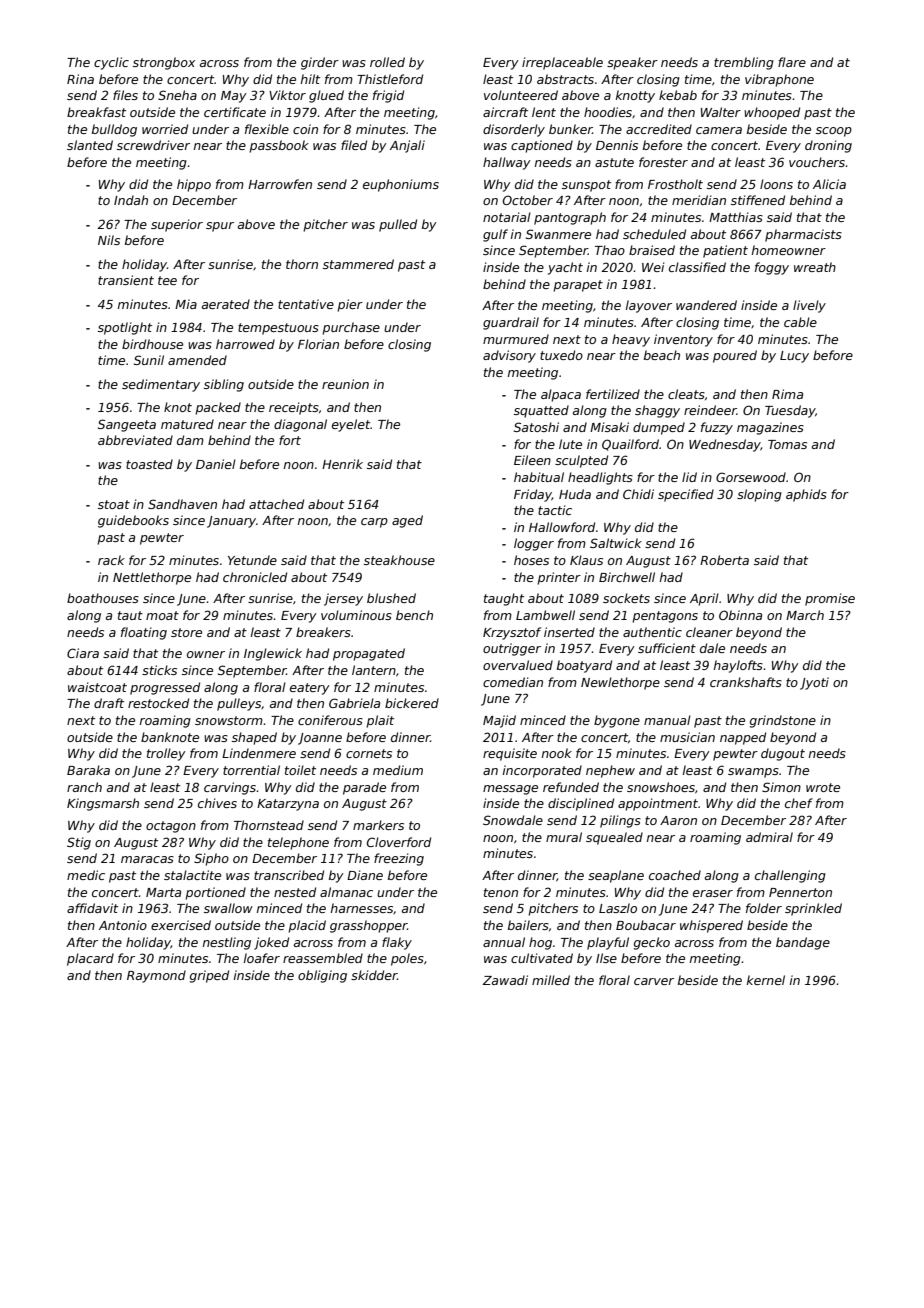  What do you see at coordinates (125, 95) in the screenshot?
I see `files` at bounding box center [125, 95].
